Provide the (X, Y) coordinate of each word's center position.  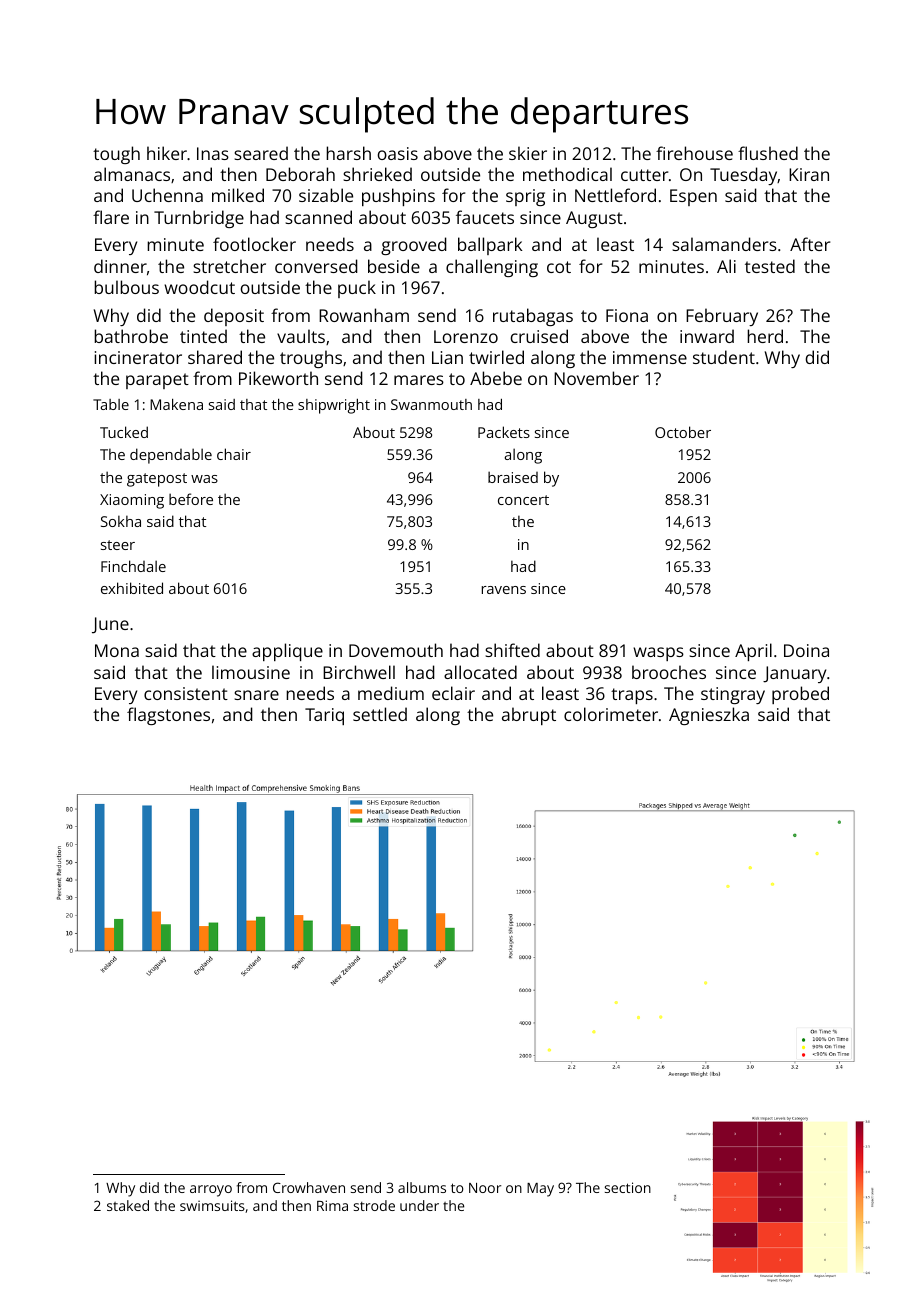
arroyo (211, 1191)
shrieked (377, 174)
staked (128, 1205)
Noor (485, 1188)
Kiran (809, 174)
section (628, 1187)
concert (523, 500)
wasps (658, 654)
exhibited (132, 588)
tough (116, 155)
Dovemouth (396, 650)
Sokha (121, 521)
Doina (806, 650)
